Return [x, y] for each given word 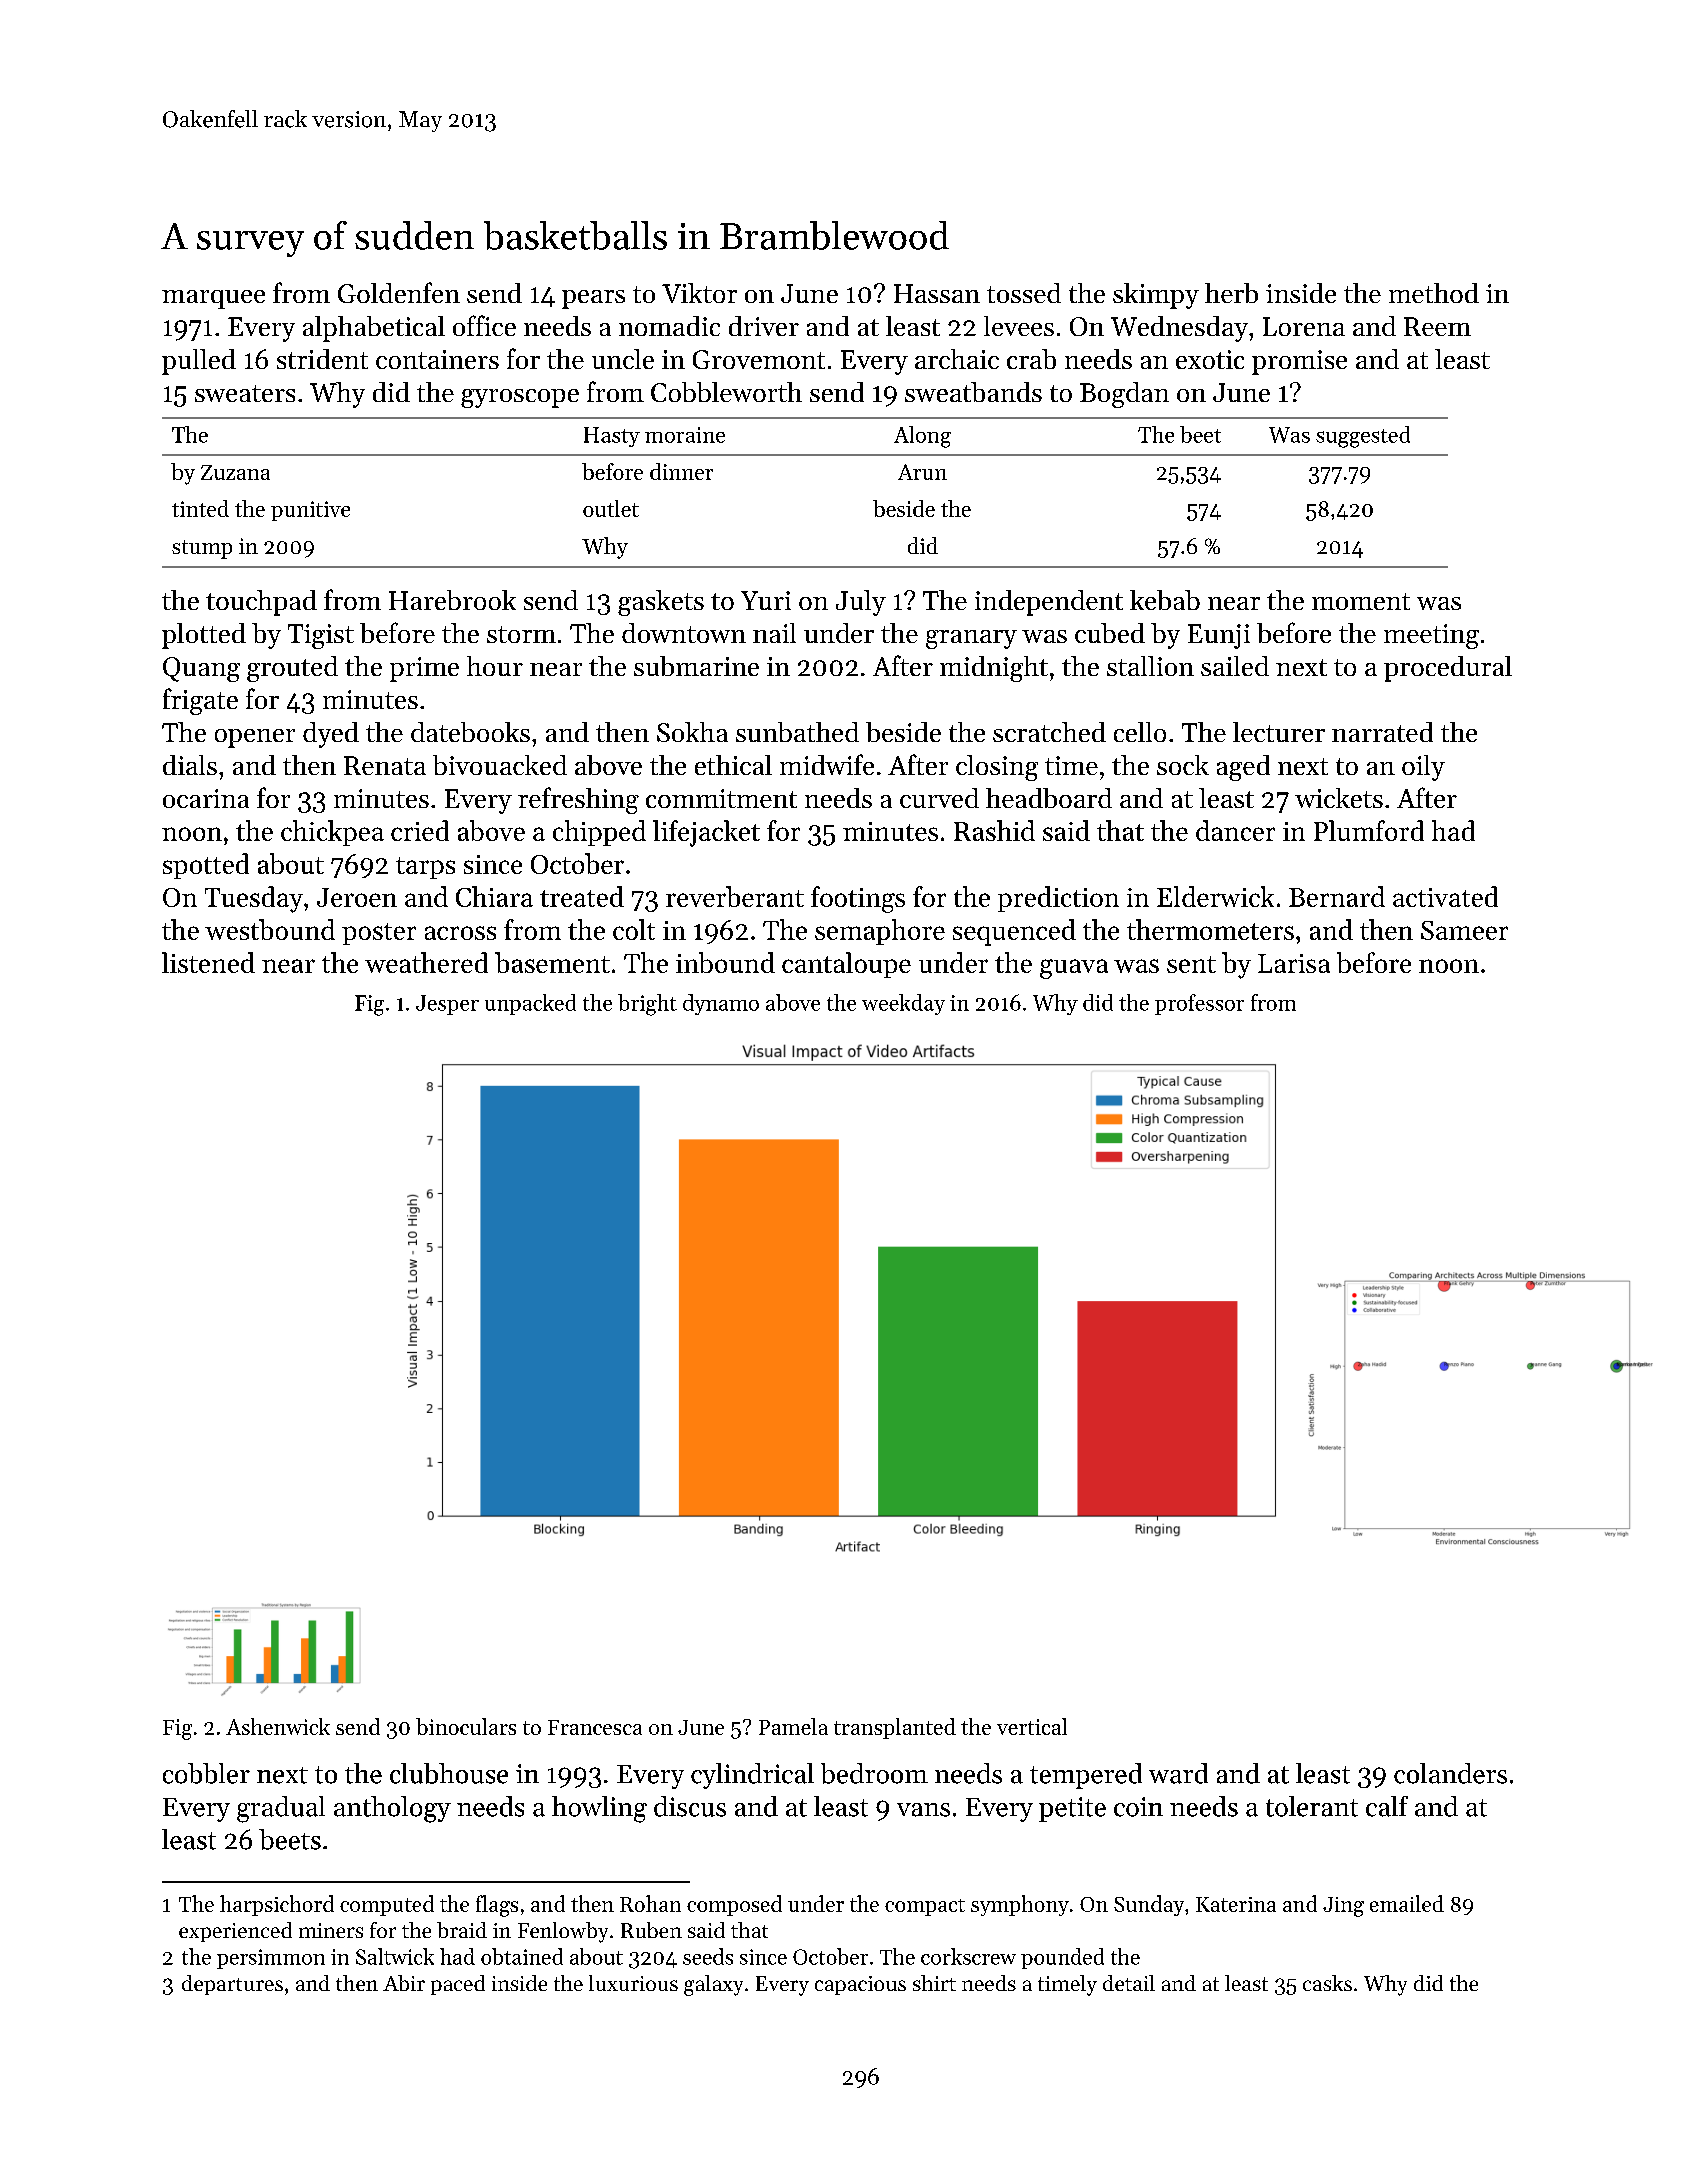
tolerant [1312, 1806]
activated [1445, 896]
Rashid [994, 830]
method [1434, 293]
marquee [213, 299]
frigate [200, 701]
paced [458, 1985]
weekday [903, 1004]
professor [1199, 1004]
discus [690, 1806]
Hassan [937, 293]
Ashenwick [278, 1726]
